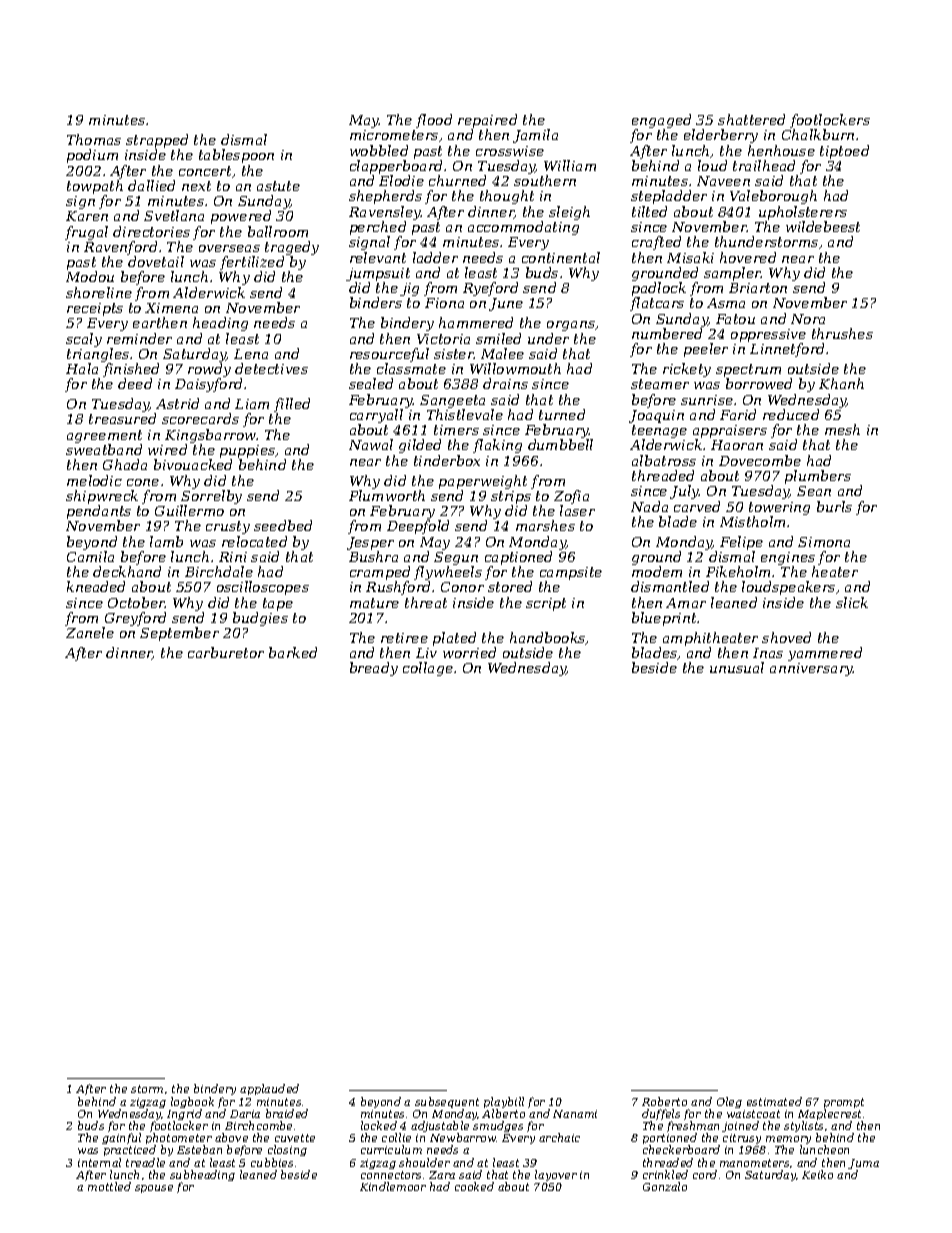  I want to click on subsequent, so click(447, 1102).
